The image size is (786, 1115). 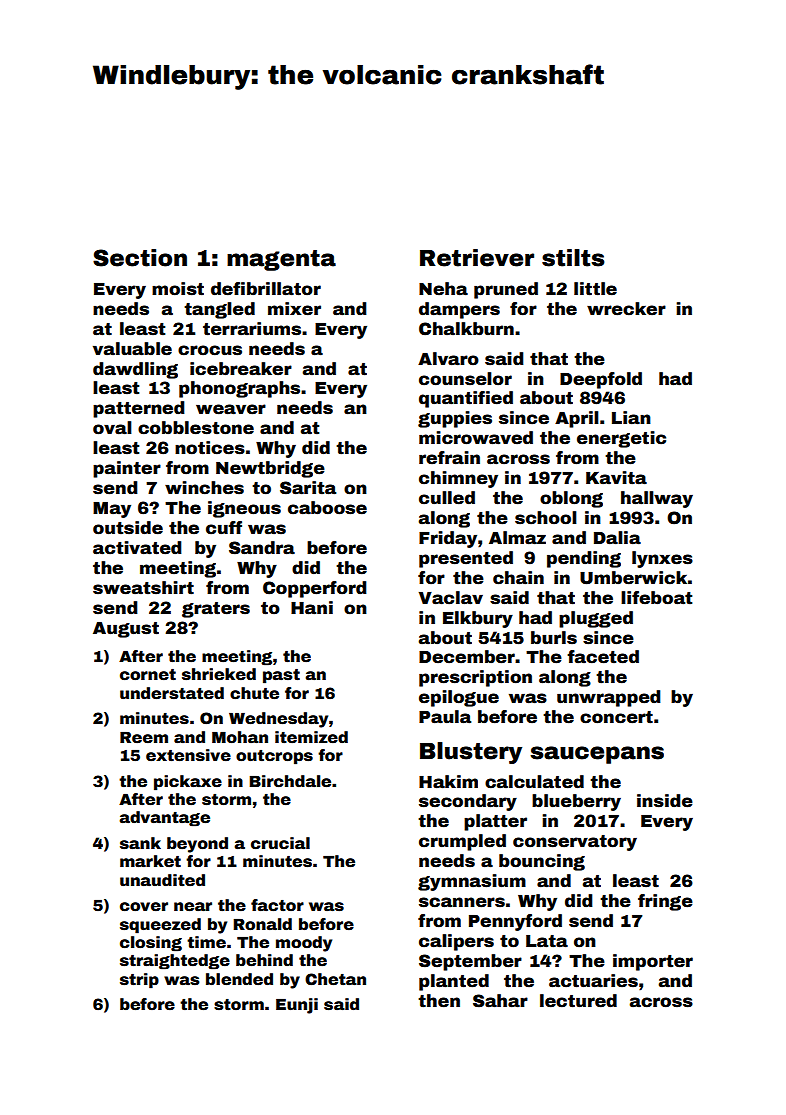 I want to click on strip, so click(x=139, y=981).
